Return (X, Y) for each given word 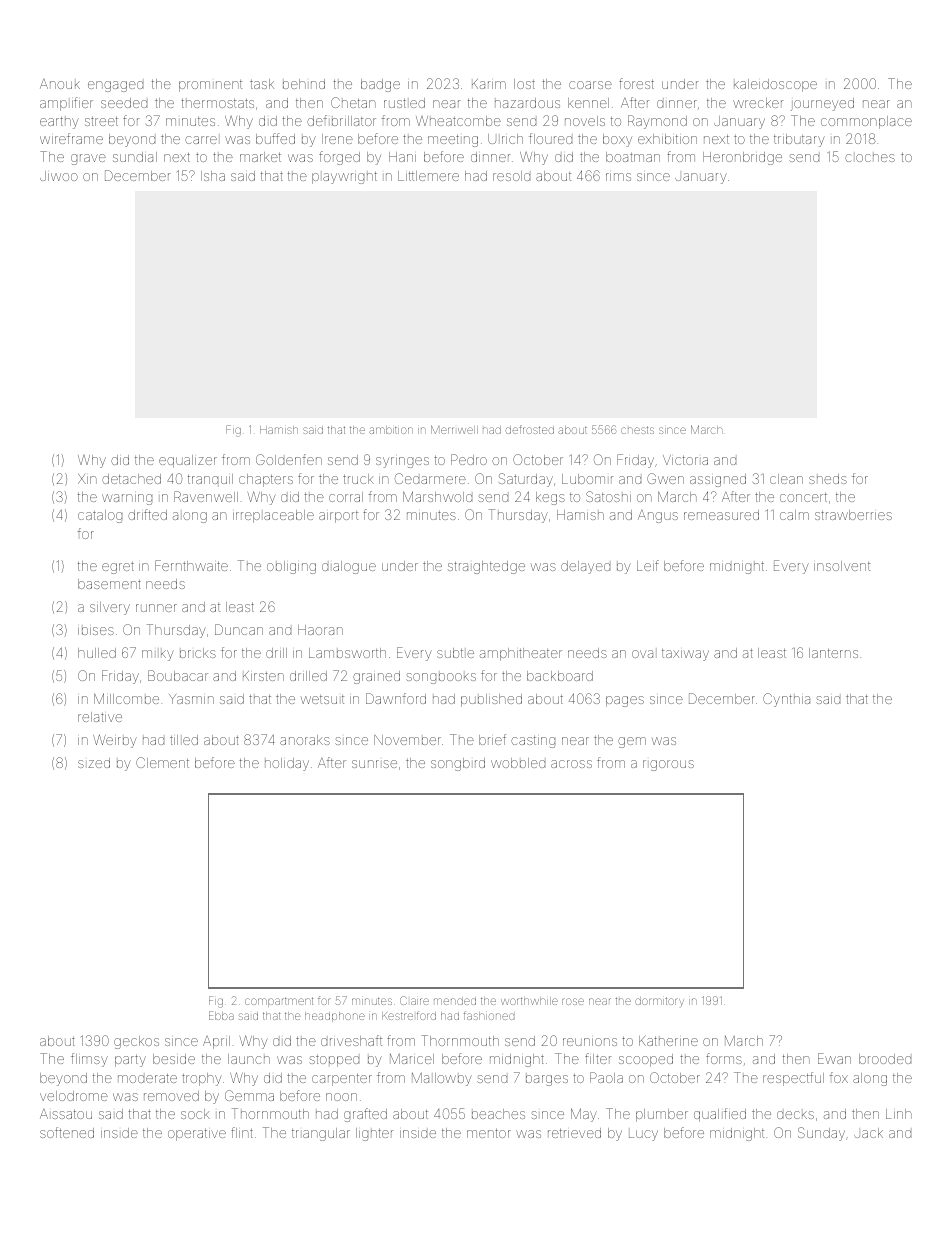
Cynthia (786, 700)
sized (94, 763)
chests (637, 430)
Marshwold (437, 496)
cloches (870, 158)
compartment (279, 1002)
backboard (560, 676)
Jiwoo (59, 176)
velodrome (74, 1096)
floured (550, 138)
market (260, 157)
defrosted (530, 429)
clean (786, 479)
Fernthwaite (191, 565)
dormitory (659, 1001)
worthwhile (529, 1001)
